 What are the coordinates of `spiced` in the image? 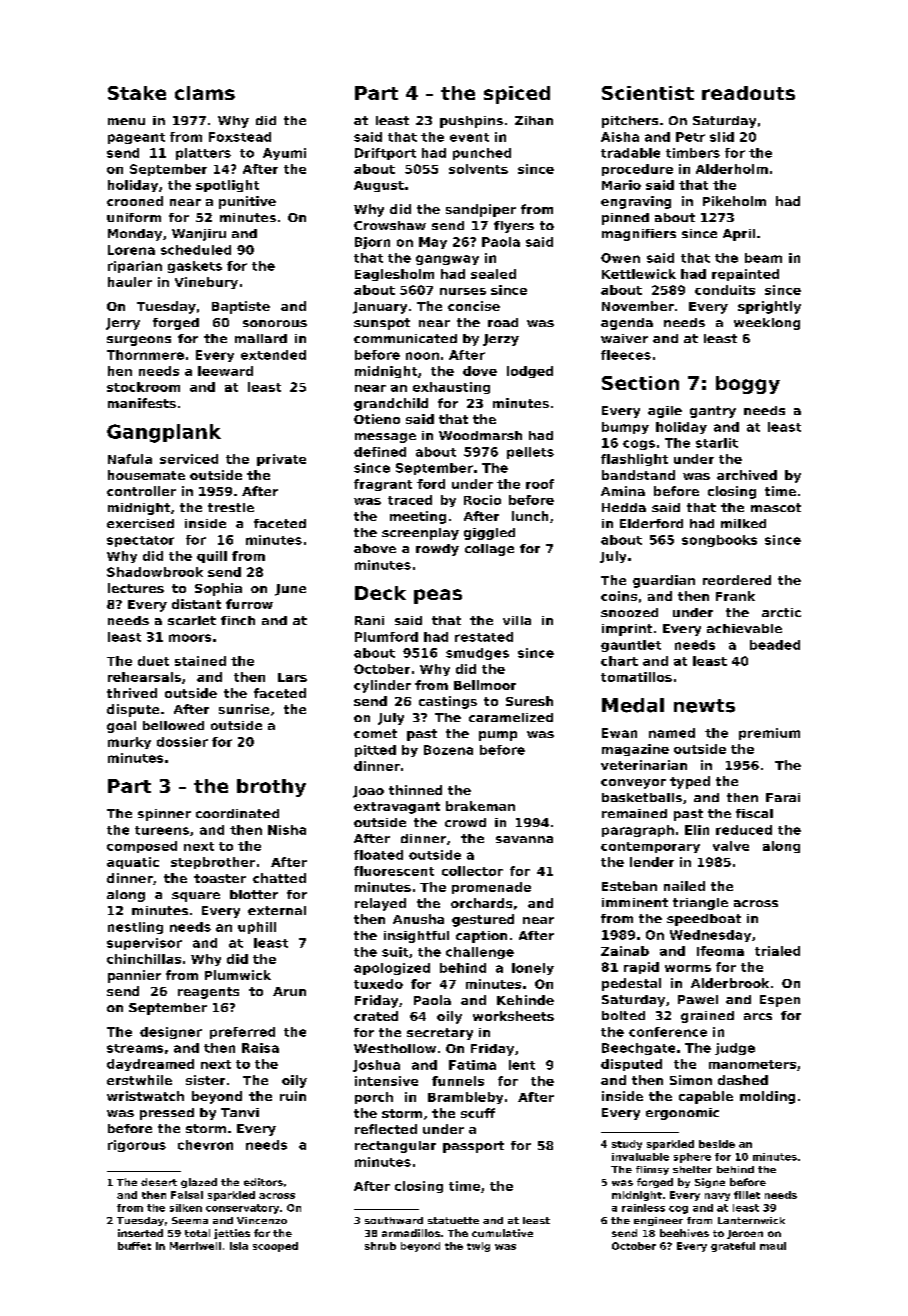 It's located at (517, 95).
